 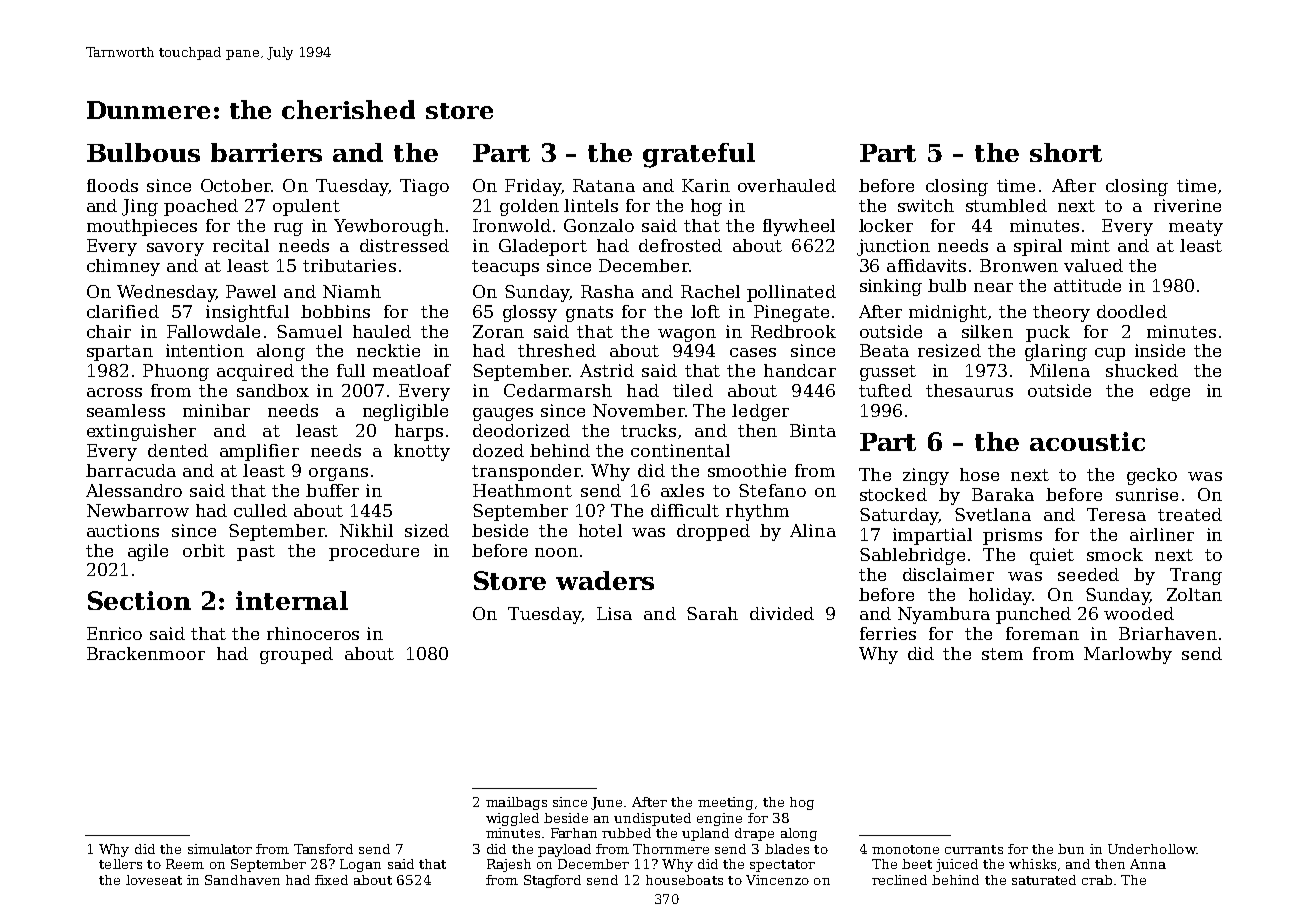 I want to click on Heathmont, so click(x=522, y=490).
